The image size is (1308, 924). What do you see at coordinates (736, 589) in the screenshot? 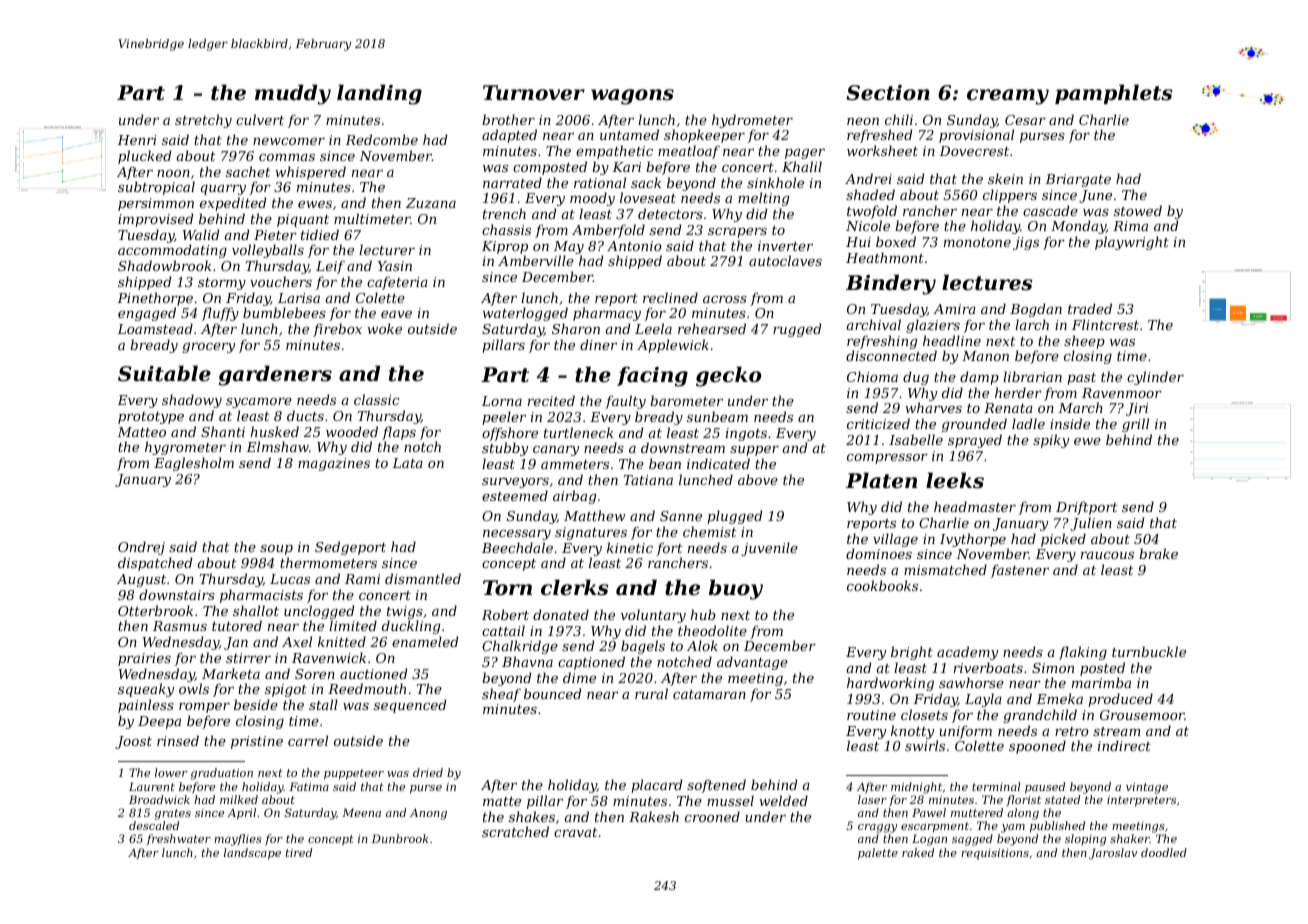
I see `buoy` at bounding box center [736, 589].
